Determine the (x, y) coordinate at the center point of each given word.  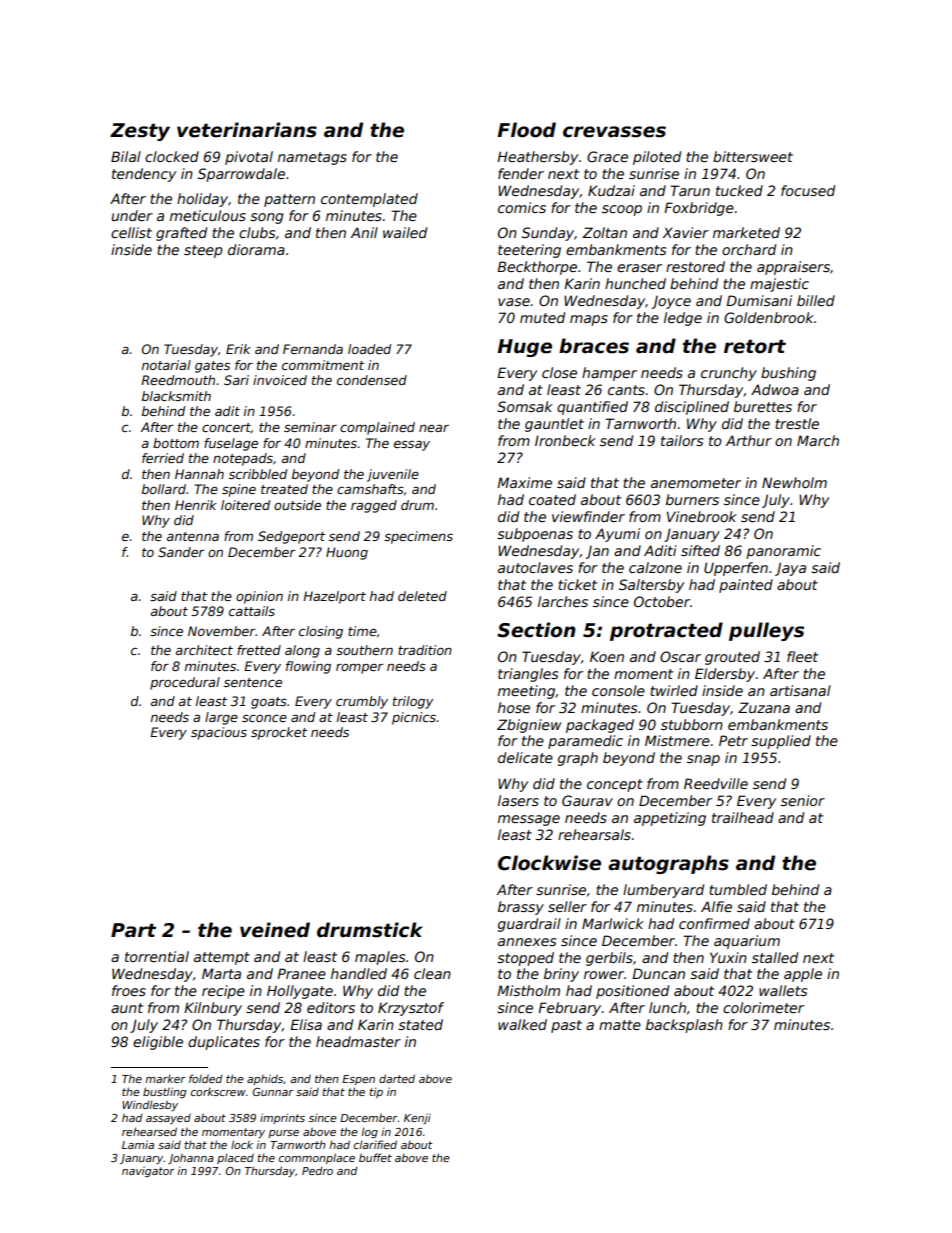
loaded (369, 349)
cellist (131, 232)
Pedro (317, 1170)
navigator (148, 1171)
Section (536, 630)
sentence (253, 682)
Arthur (749, 440)
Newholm (794, 482)
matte (620, 1025)
